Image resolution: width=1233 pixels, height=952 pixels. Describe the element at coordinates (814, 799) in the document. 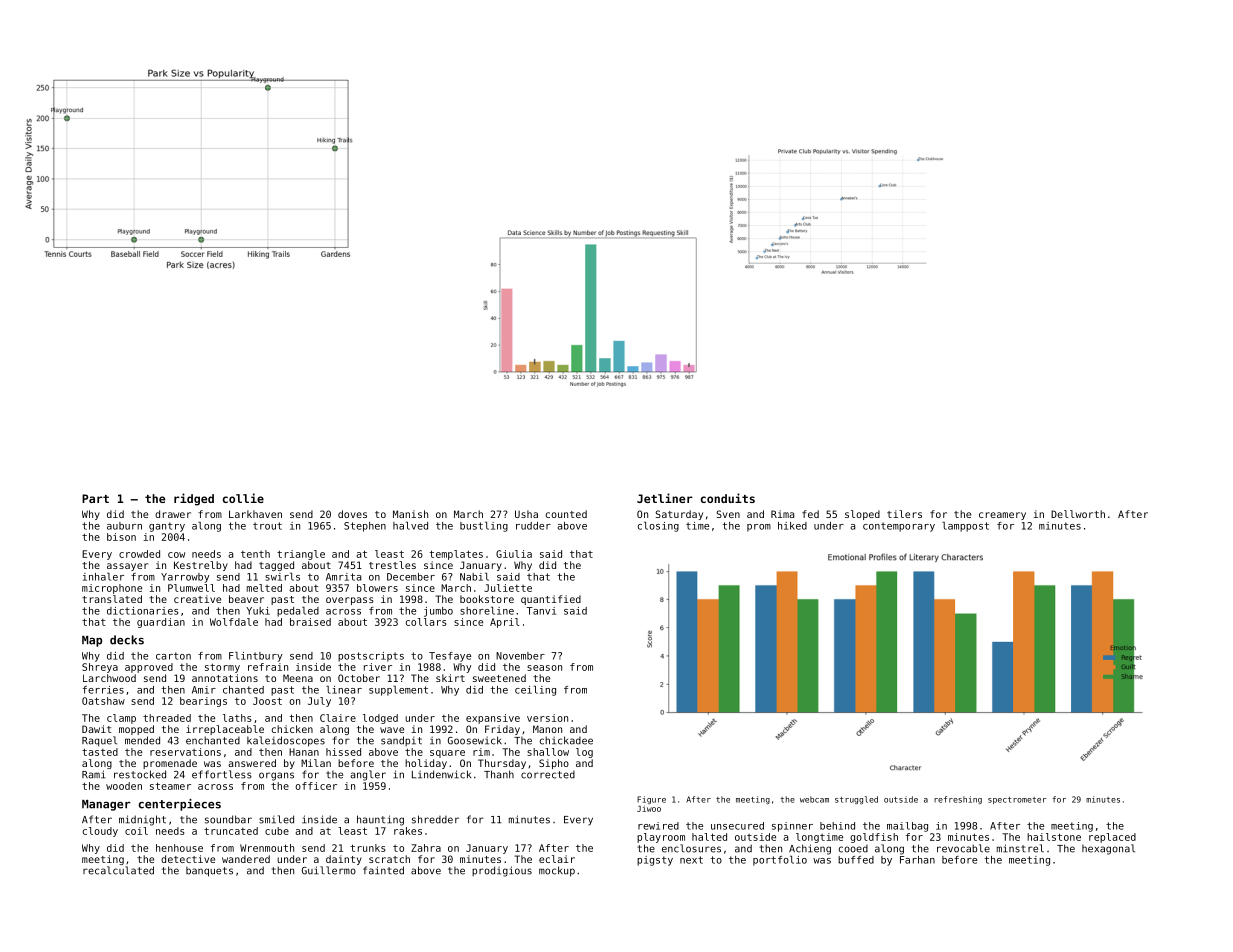

I see `webcam` at that location.
